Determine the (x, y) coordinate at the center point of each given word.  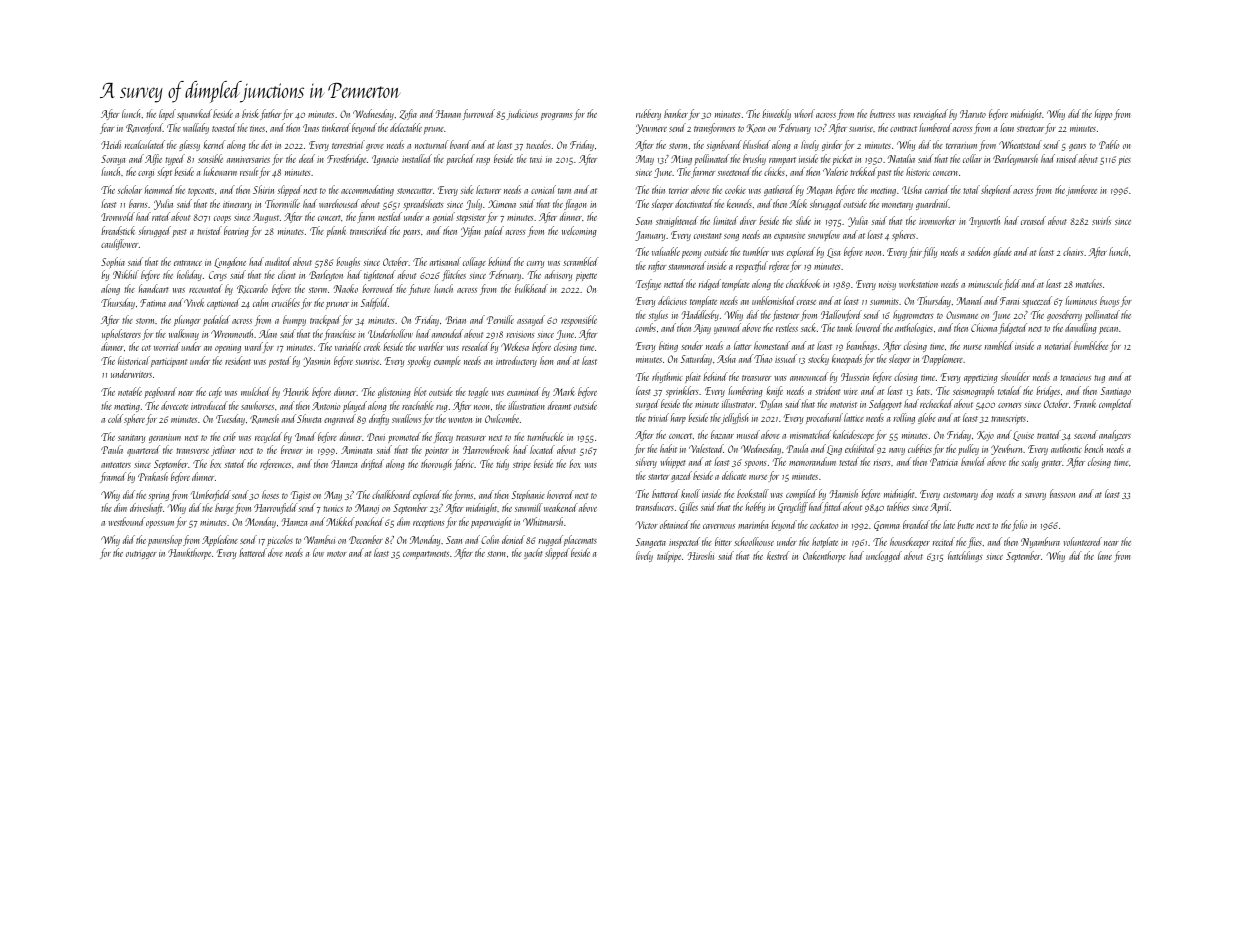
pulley (968, 449)
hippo (1103, 114)
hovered (560, 494)
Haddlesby (700, 315)
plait (693, 377)
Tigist (301, 496)
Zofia (408, 114)
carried (937, 189)
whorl (804, 113)
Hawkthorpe (189, 553)
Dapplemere (942, 359)
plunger (187, 320)
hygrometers (913, 315)
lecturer (488, 189)
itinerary (237, 205)
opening (228, 349)
